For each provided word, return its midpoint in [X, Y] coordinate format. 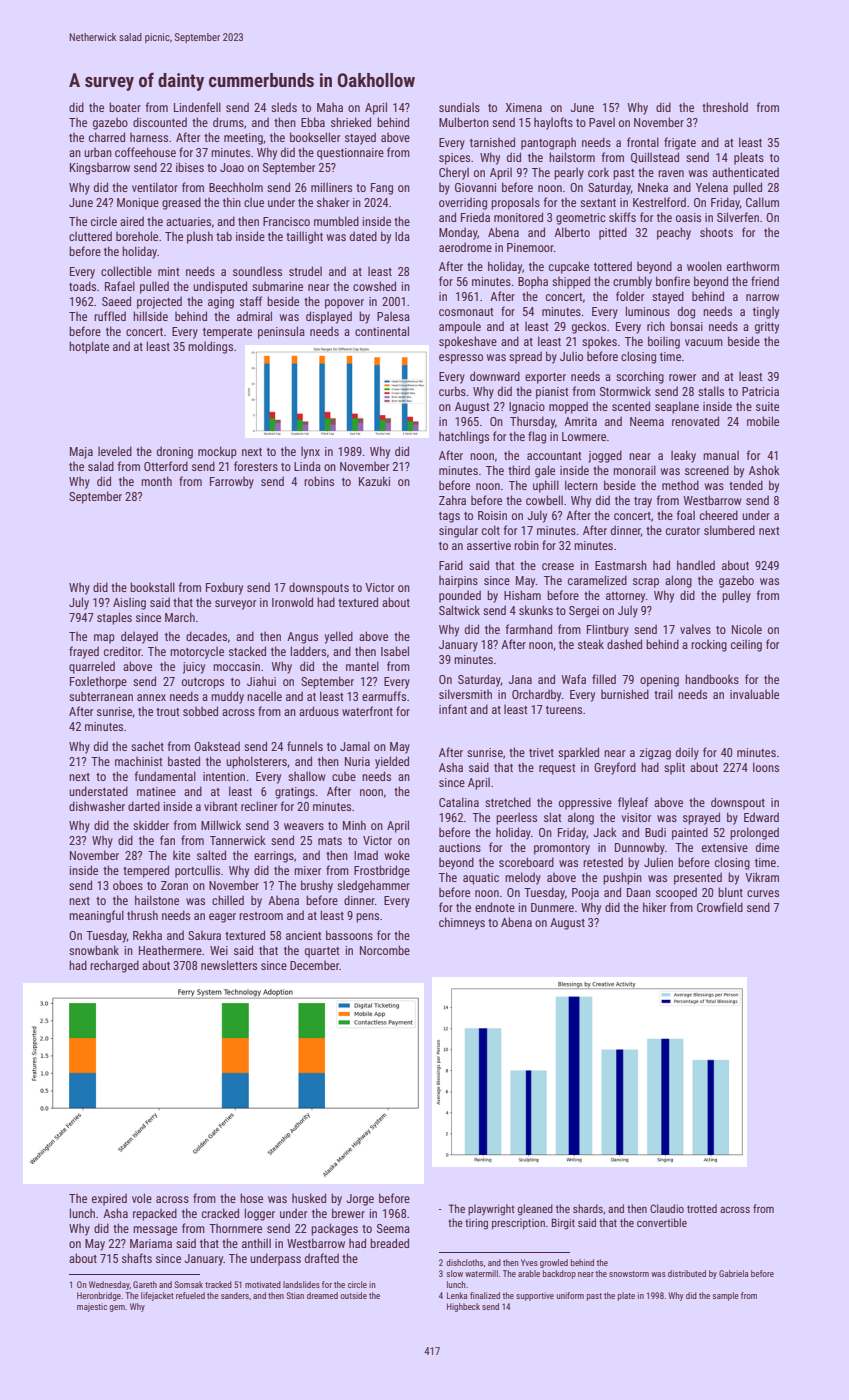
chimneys [462, 923]
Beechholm [236, 187]
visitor [636, 817]
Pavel [602, 122]
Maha [330, 107]
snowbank [94, 950]
